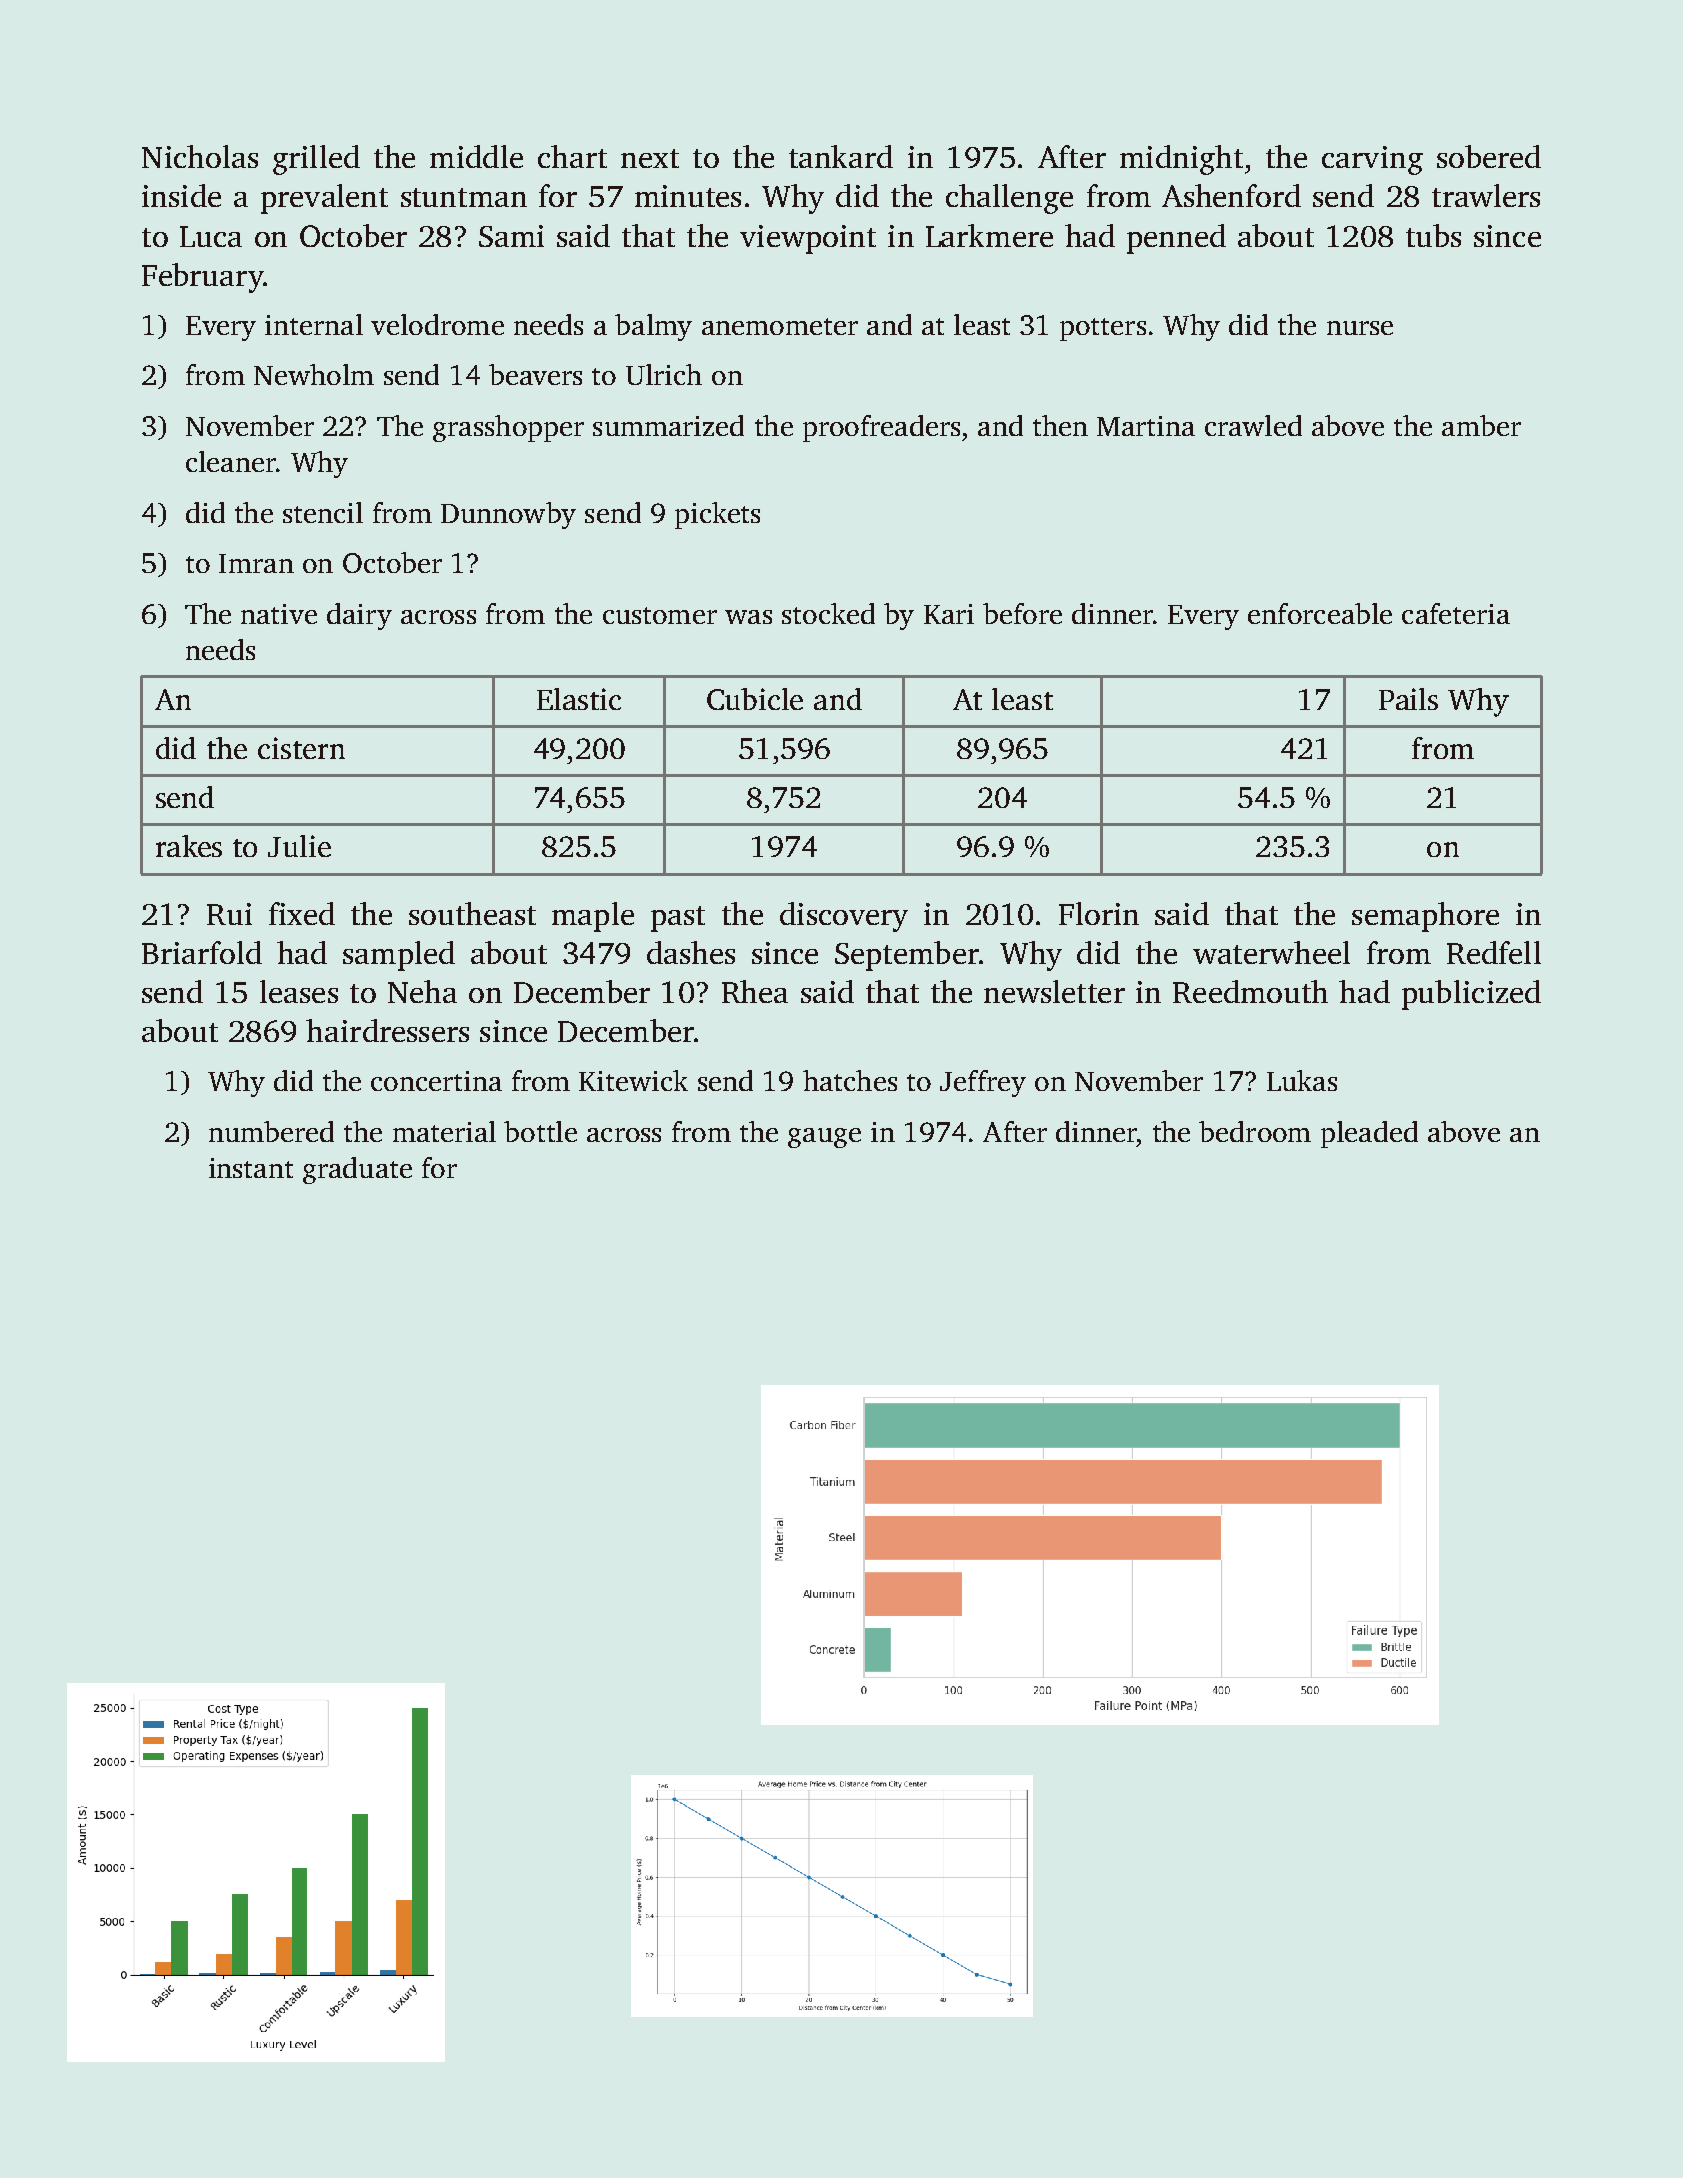  What do you see at coordinates (1320, 613) in the screenshot?
I see `enforceable` at bounding box center [1320, 613].
